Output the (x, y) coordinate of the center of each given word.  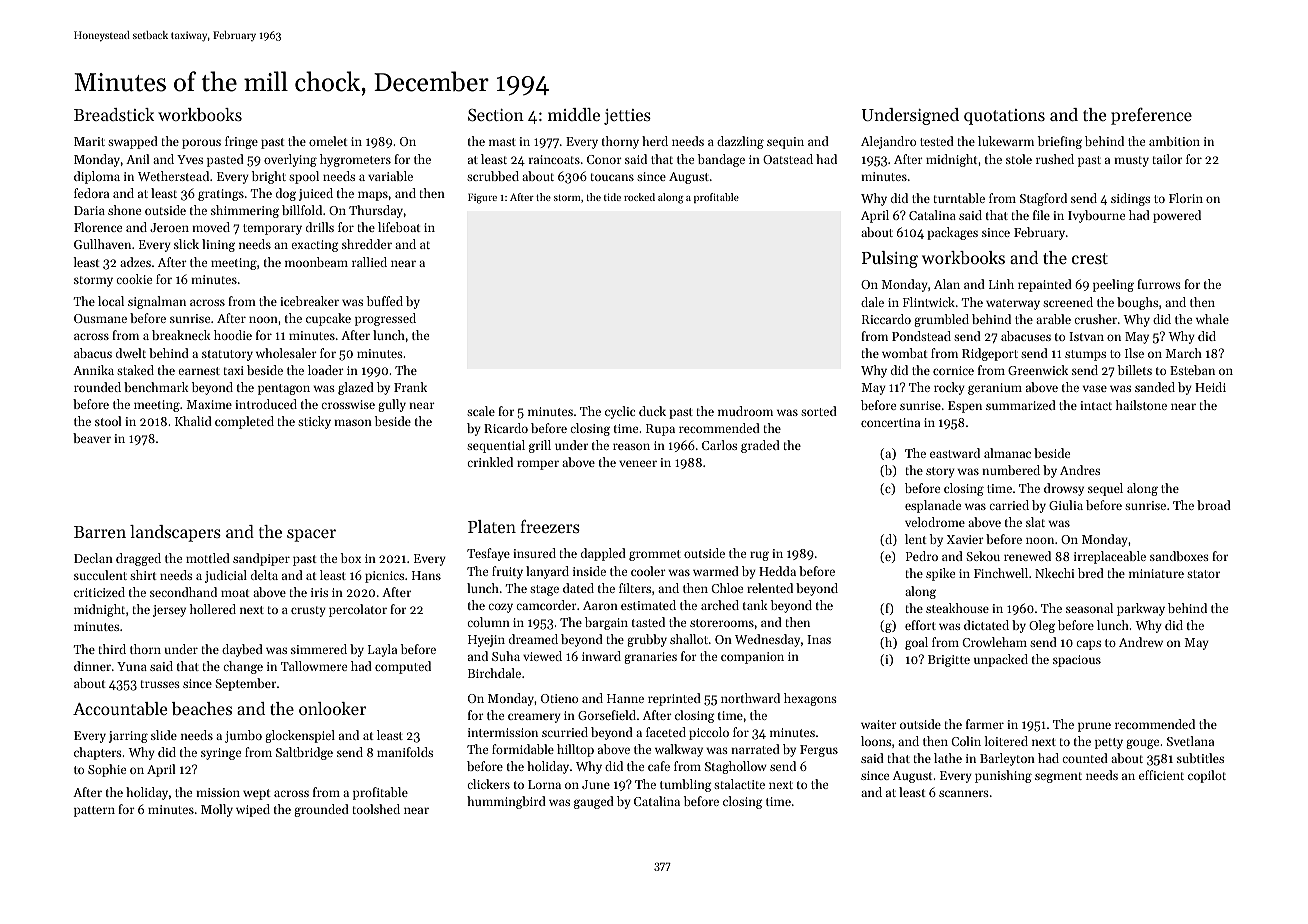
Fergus (819, 751)
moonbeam (316, 262)
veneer (638, 463)
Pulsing (890, 259)
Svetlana (1190, 741)
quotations (1004, 117)
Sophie (107, 770)
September (245, 684)
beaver (92, 438)
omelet (328, 141)
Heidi (1210, 387)
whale (1212, 319)
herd (655, 141)
